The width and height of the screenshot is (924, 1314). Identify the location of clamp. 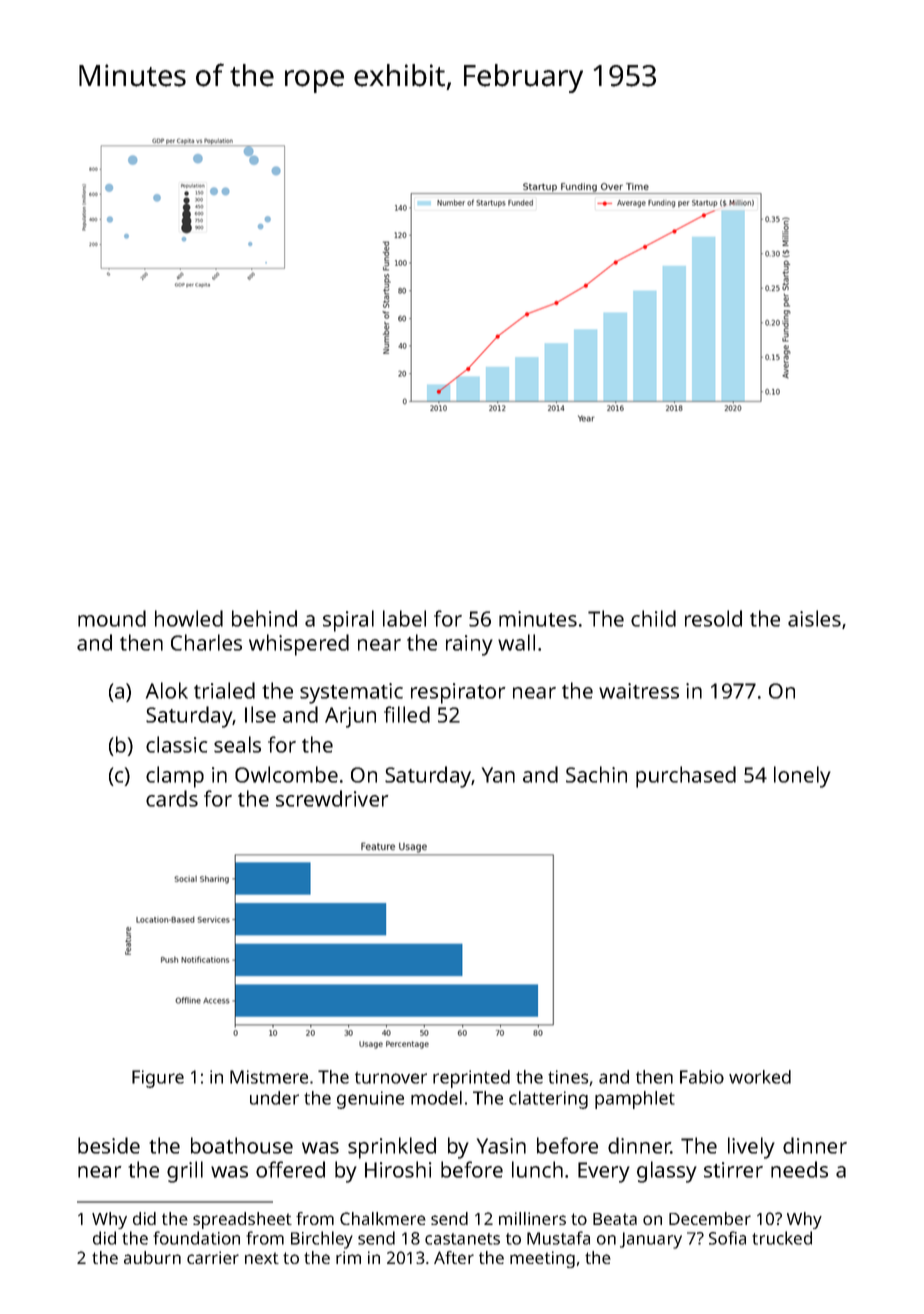
(175, 777).
